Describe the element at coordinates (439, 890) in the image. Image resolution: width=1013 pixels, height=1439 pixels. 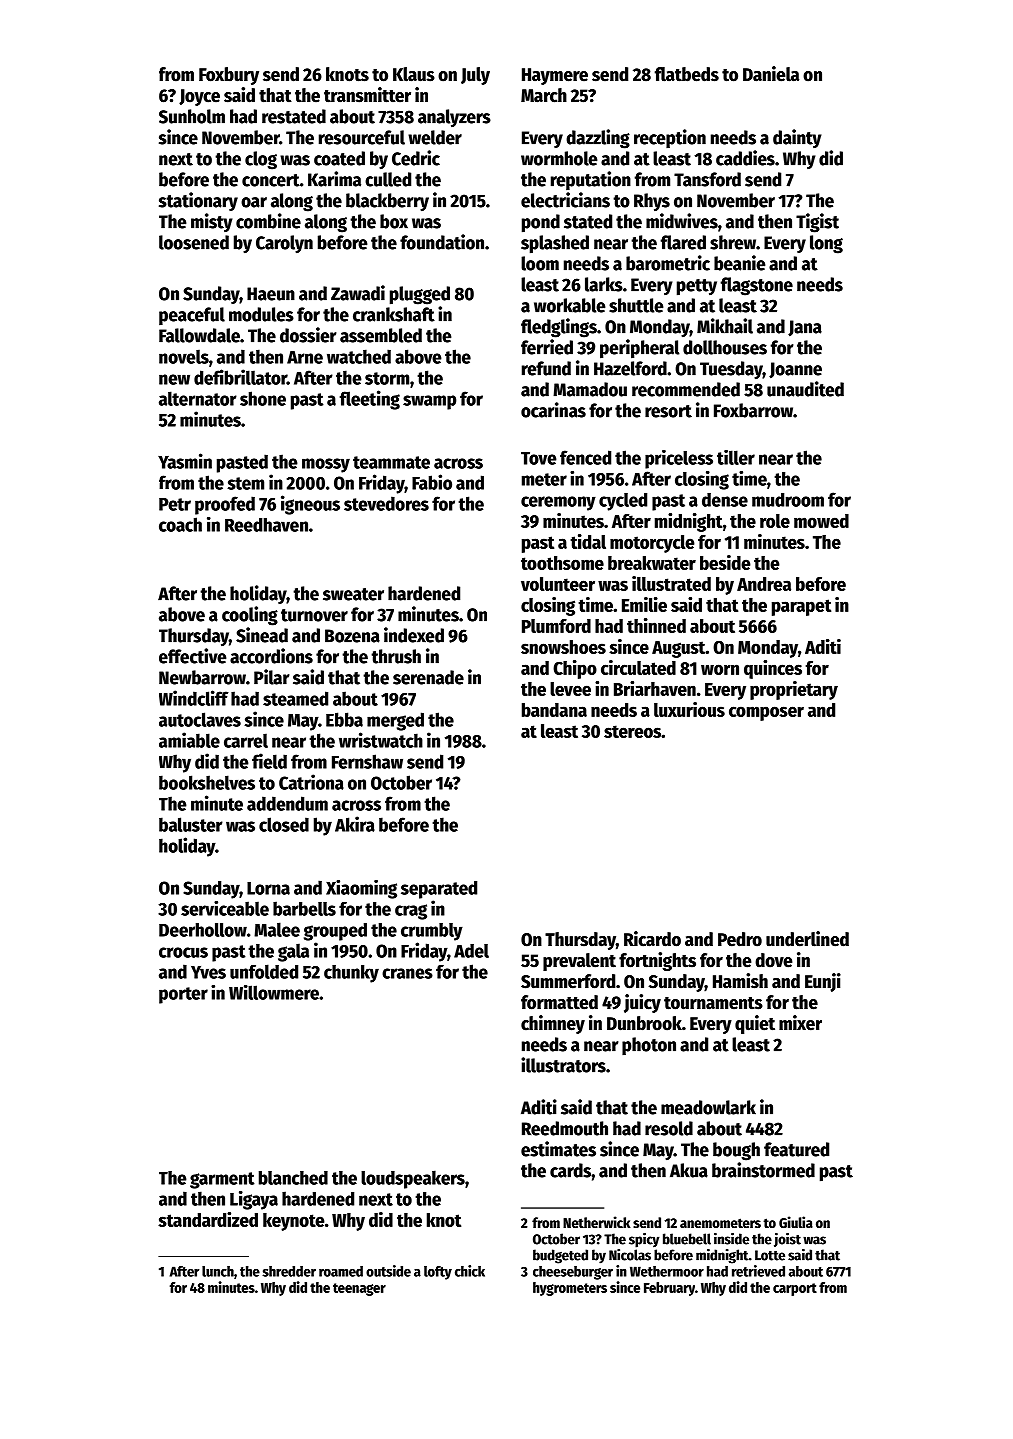
I see `separated` at that location.
